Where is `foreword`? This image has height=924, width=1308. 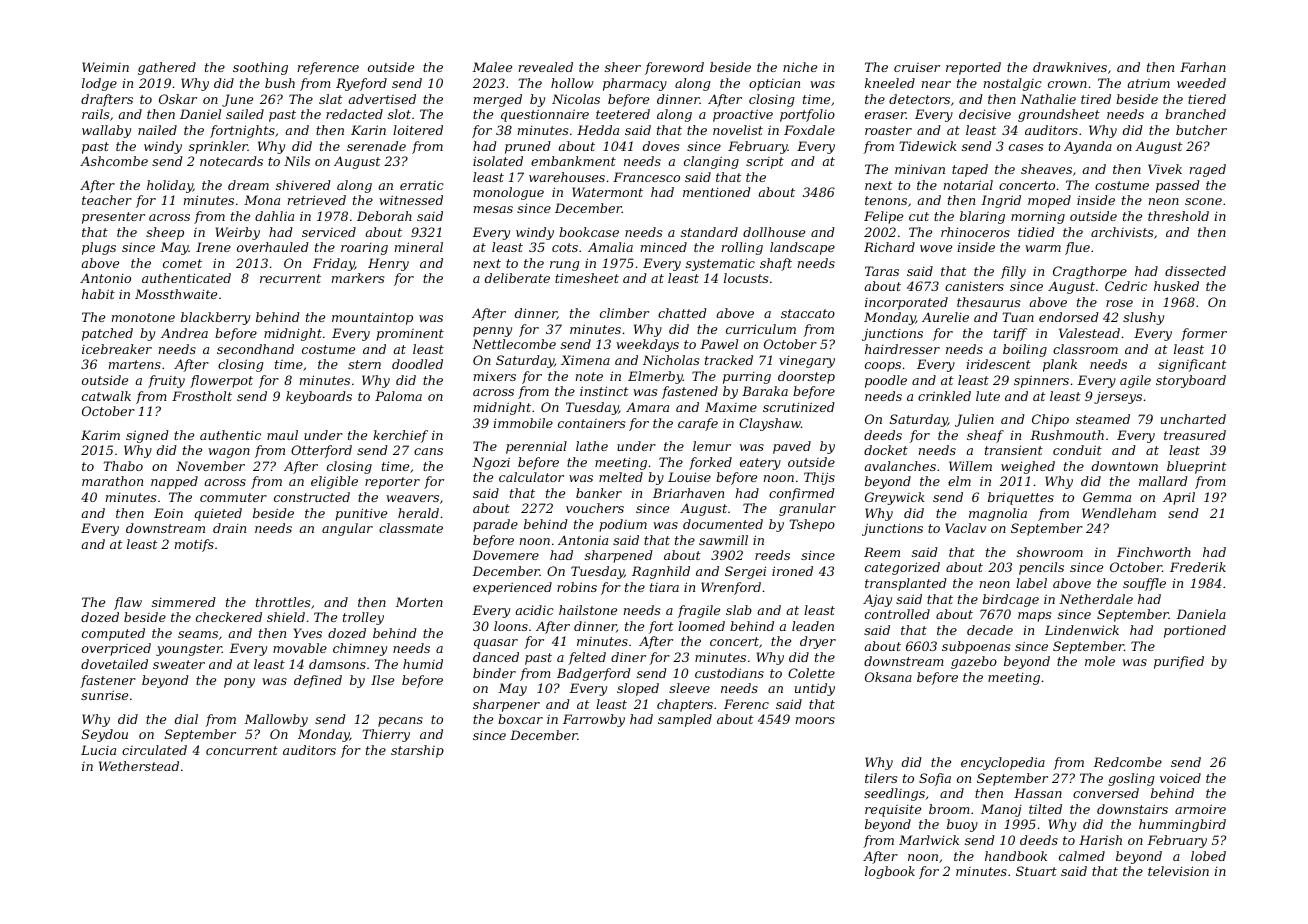 foreword is located at coordinates (674, 68).
